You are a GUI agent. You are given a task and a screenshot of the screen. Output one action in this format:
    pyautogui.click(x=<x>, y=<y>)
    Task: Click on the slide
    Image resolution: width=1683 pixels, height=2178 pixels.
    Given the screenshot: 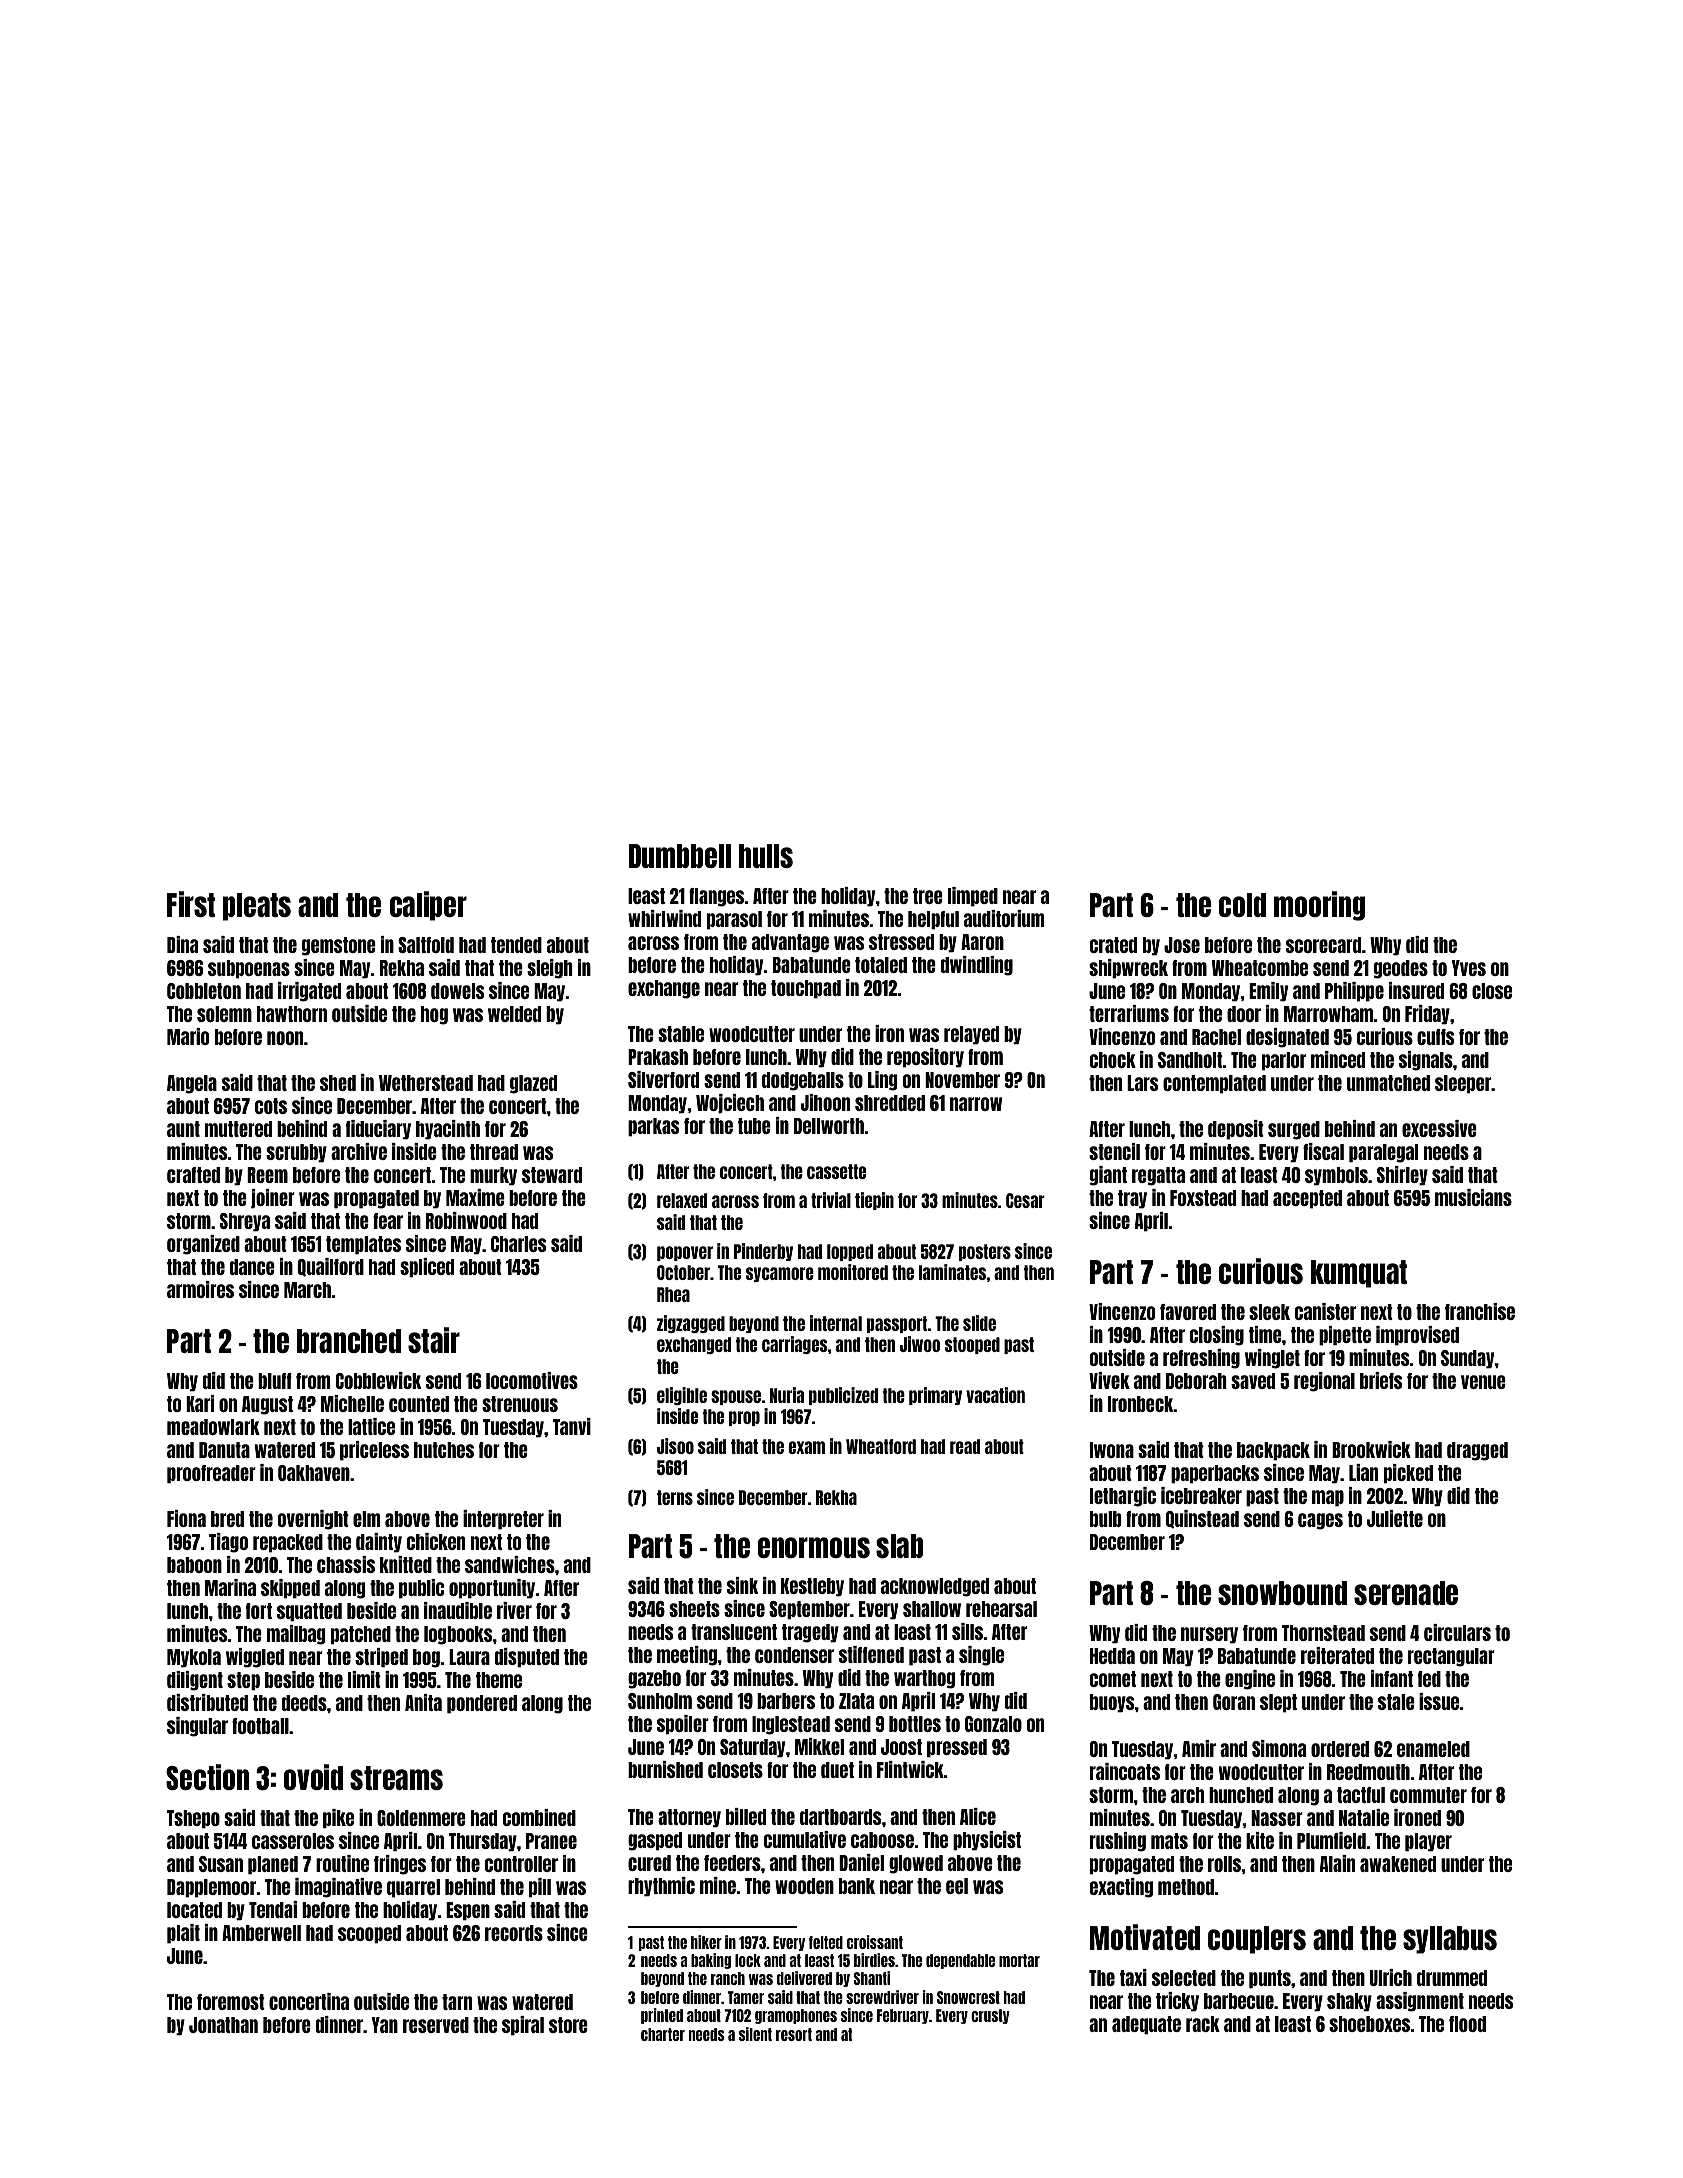 What is the action you would take?
    pyautogui.click(x=979, y=1323)
